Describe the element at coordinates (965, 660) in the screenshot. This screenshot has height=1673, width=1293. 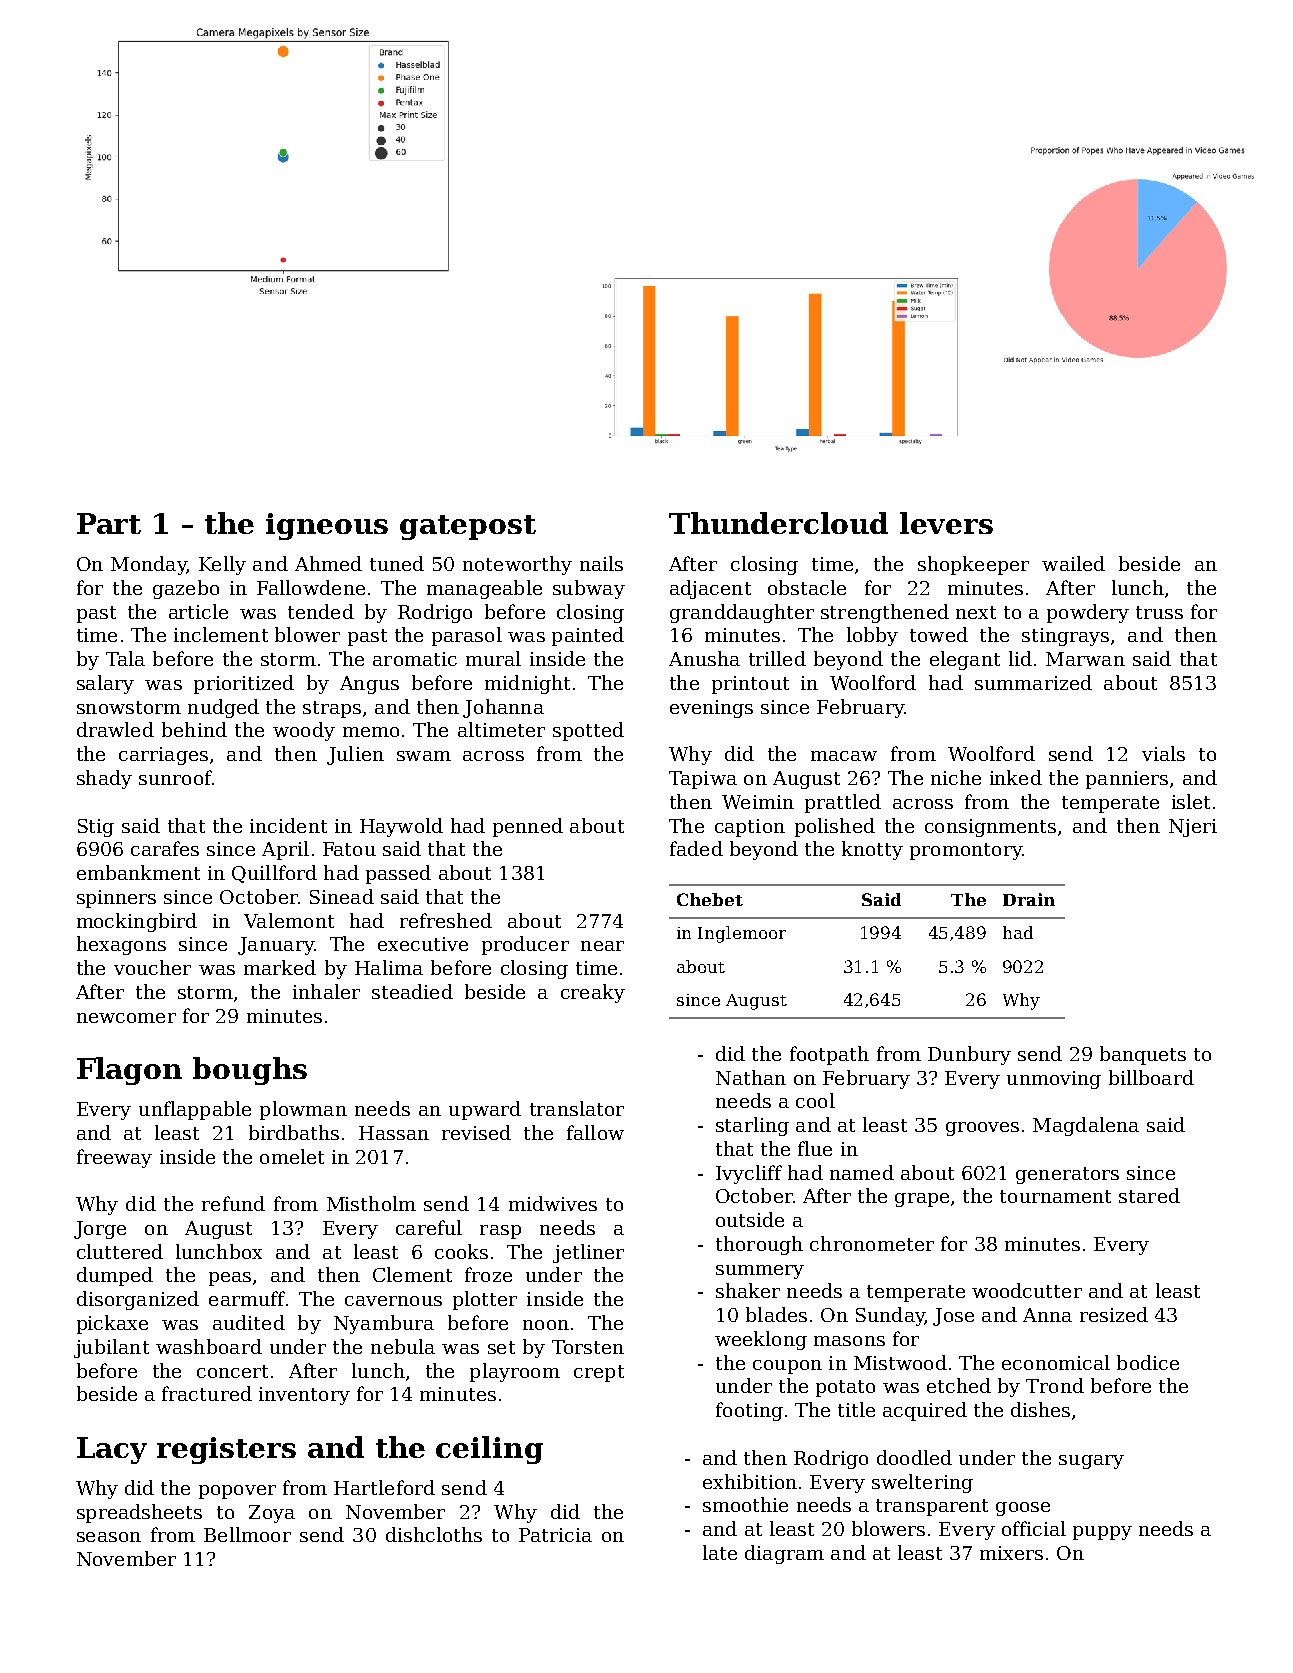
I see `elegant` at that location.
